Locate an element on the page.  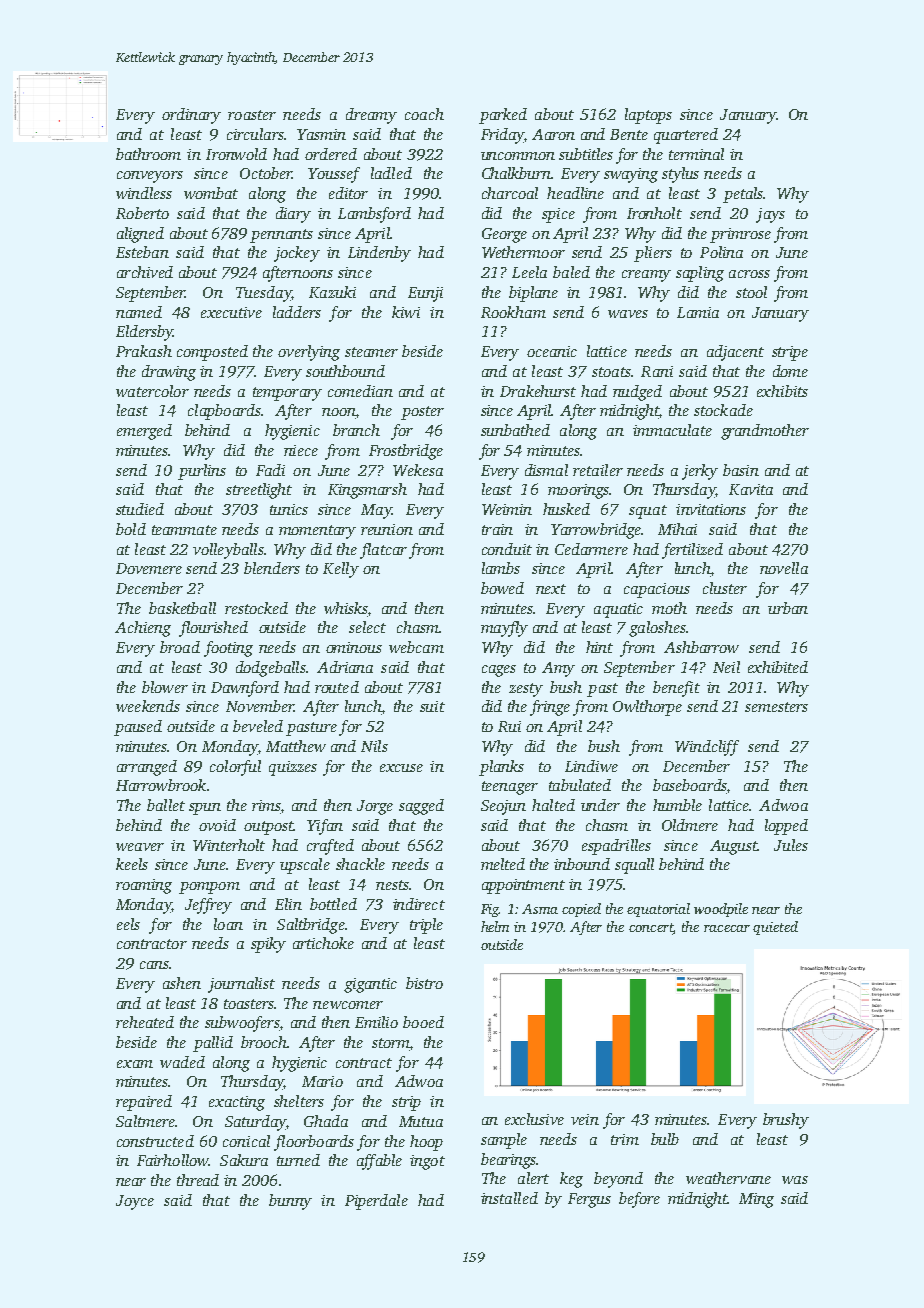
Esteban is located at coordinates (142, 252).
